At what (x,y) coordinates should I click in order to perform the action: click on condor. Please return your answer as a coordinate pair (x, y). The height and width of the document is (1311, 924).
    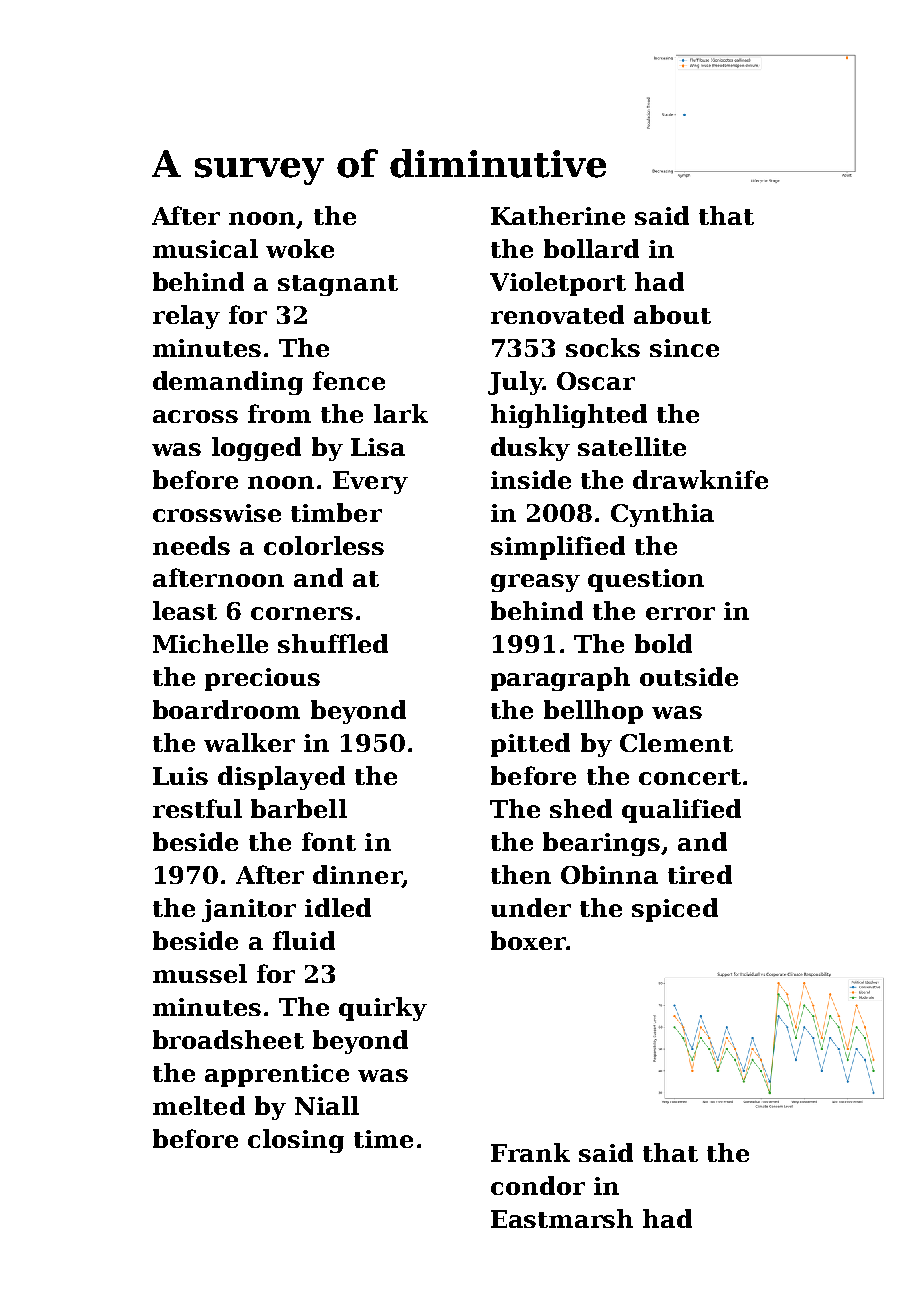
    Looking at the image, I should click on (538, 1185).
